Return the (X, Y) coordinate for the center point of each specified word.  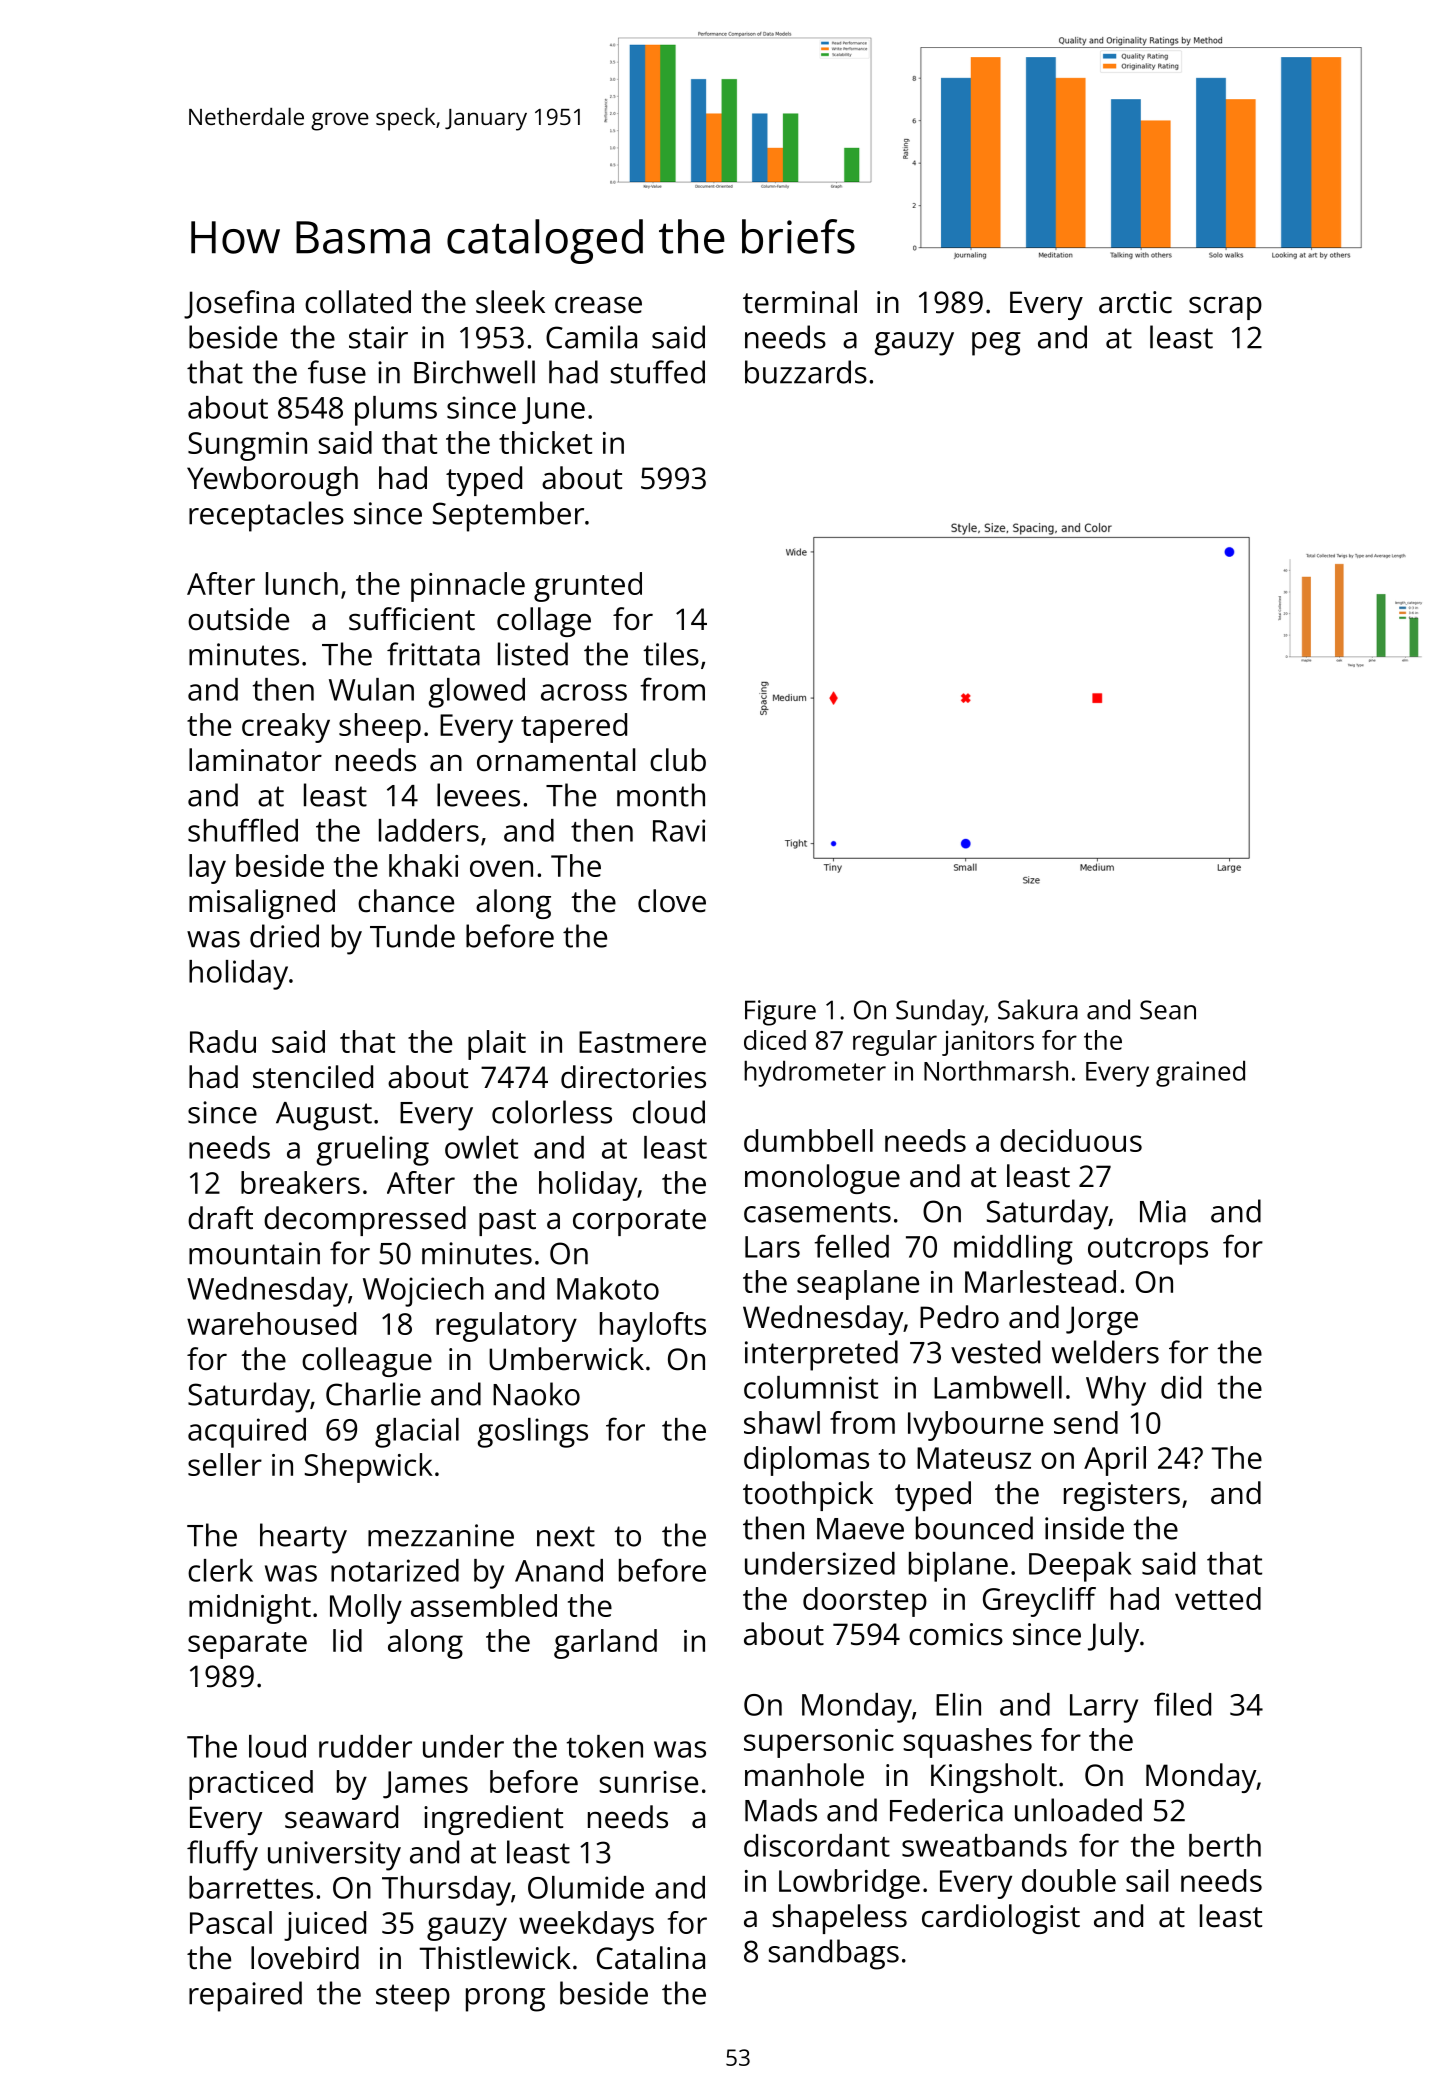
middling (1013, 1250)
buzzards (806, 372)
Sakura (1038, 1009)
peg (996, 344)
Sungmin (247, 446)
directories (633, 1077)
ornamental (556, 760)
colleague (367, 1362)
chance (406, 901)
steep (413, 1998)
